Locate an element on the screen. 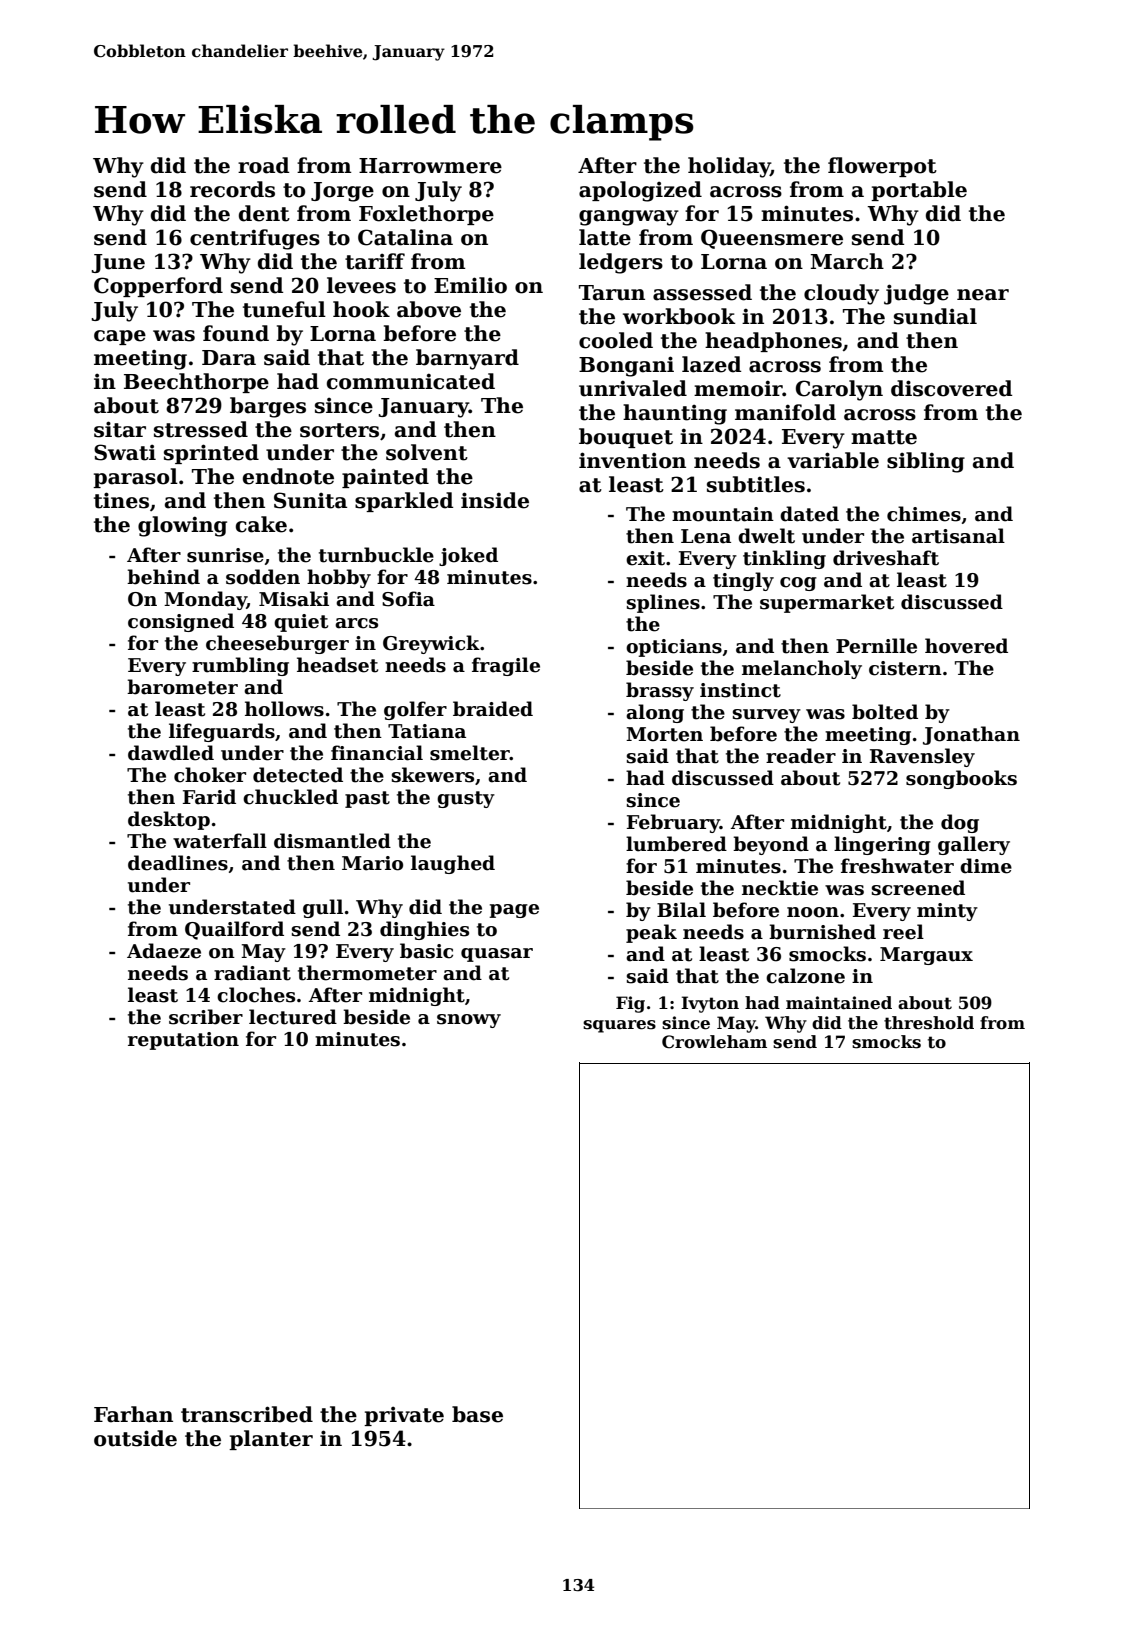 The height and width of the screenshot is (1627, 1123). Ravensley is located at coordinates (922, 757).
